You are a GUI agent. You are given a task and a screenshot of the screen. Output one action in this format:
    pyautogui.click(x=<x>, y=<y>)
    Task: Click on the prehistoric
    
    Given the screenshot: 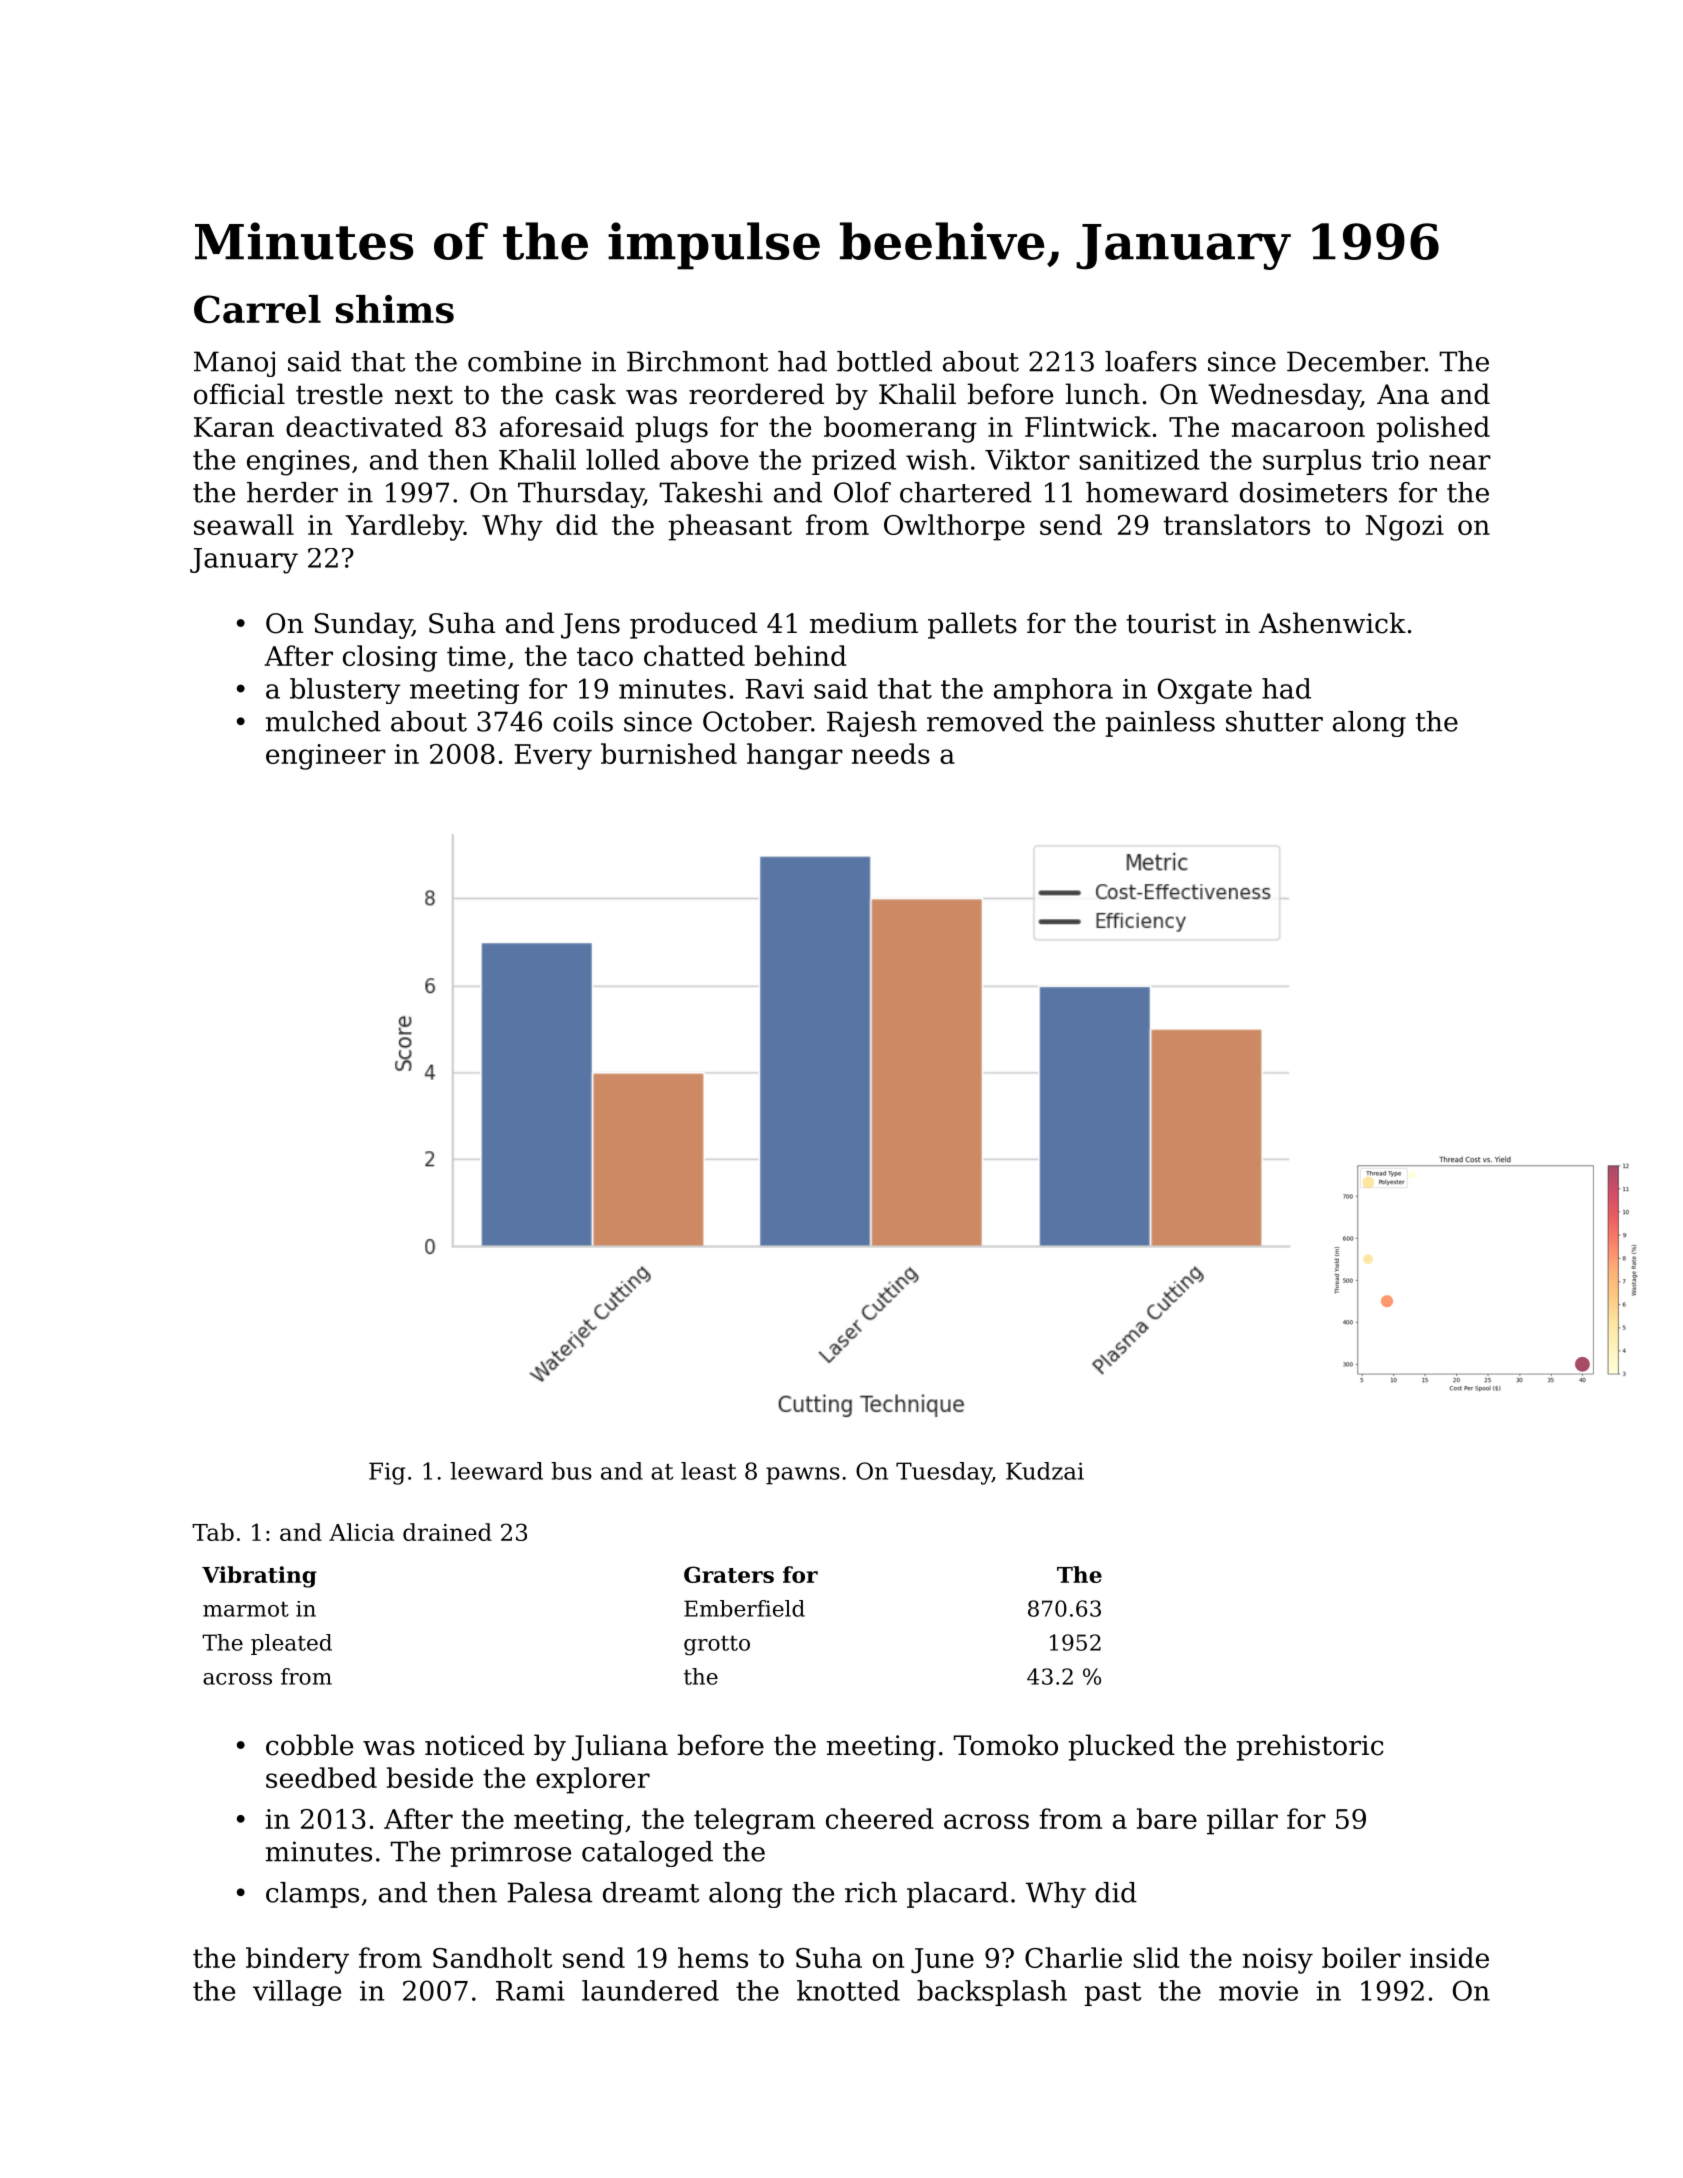 What is the action you would take?
    pyautogui.click(x=1310, y=1747)
